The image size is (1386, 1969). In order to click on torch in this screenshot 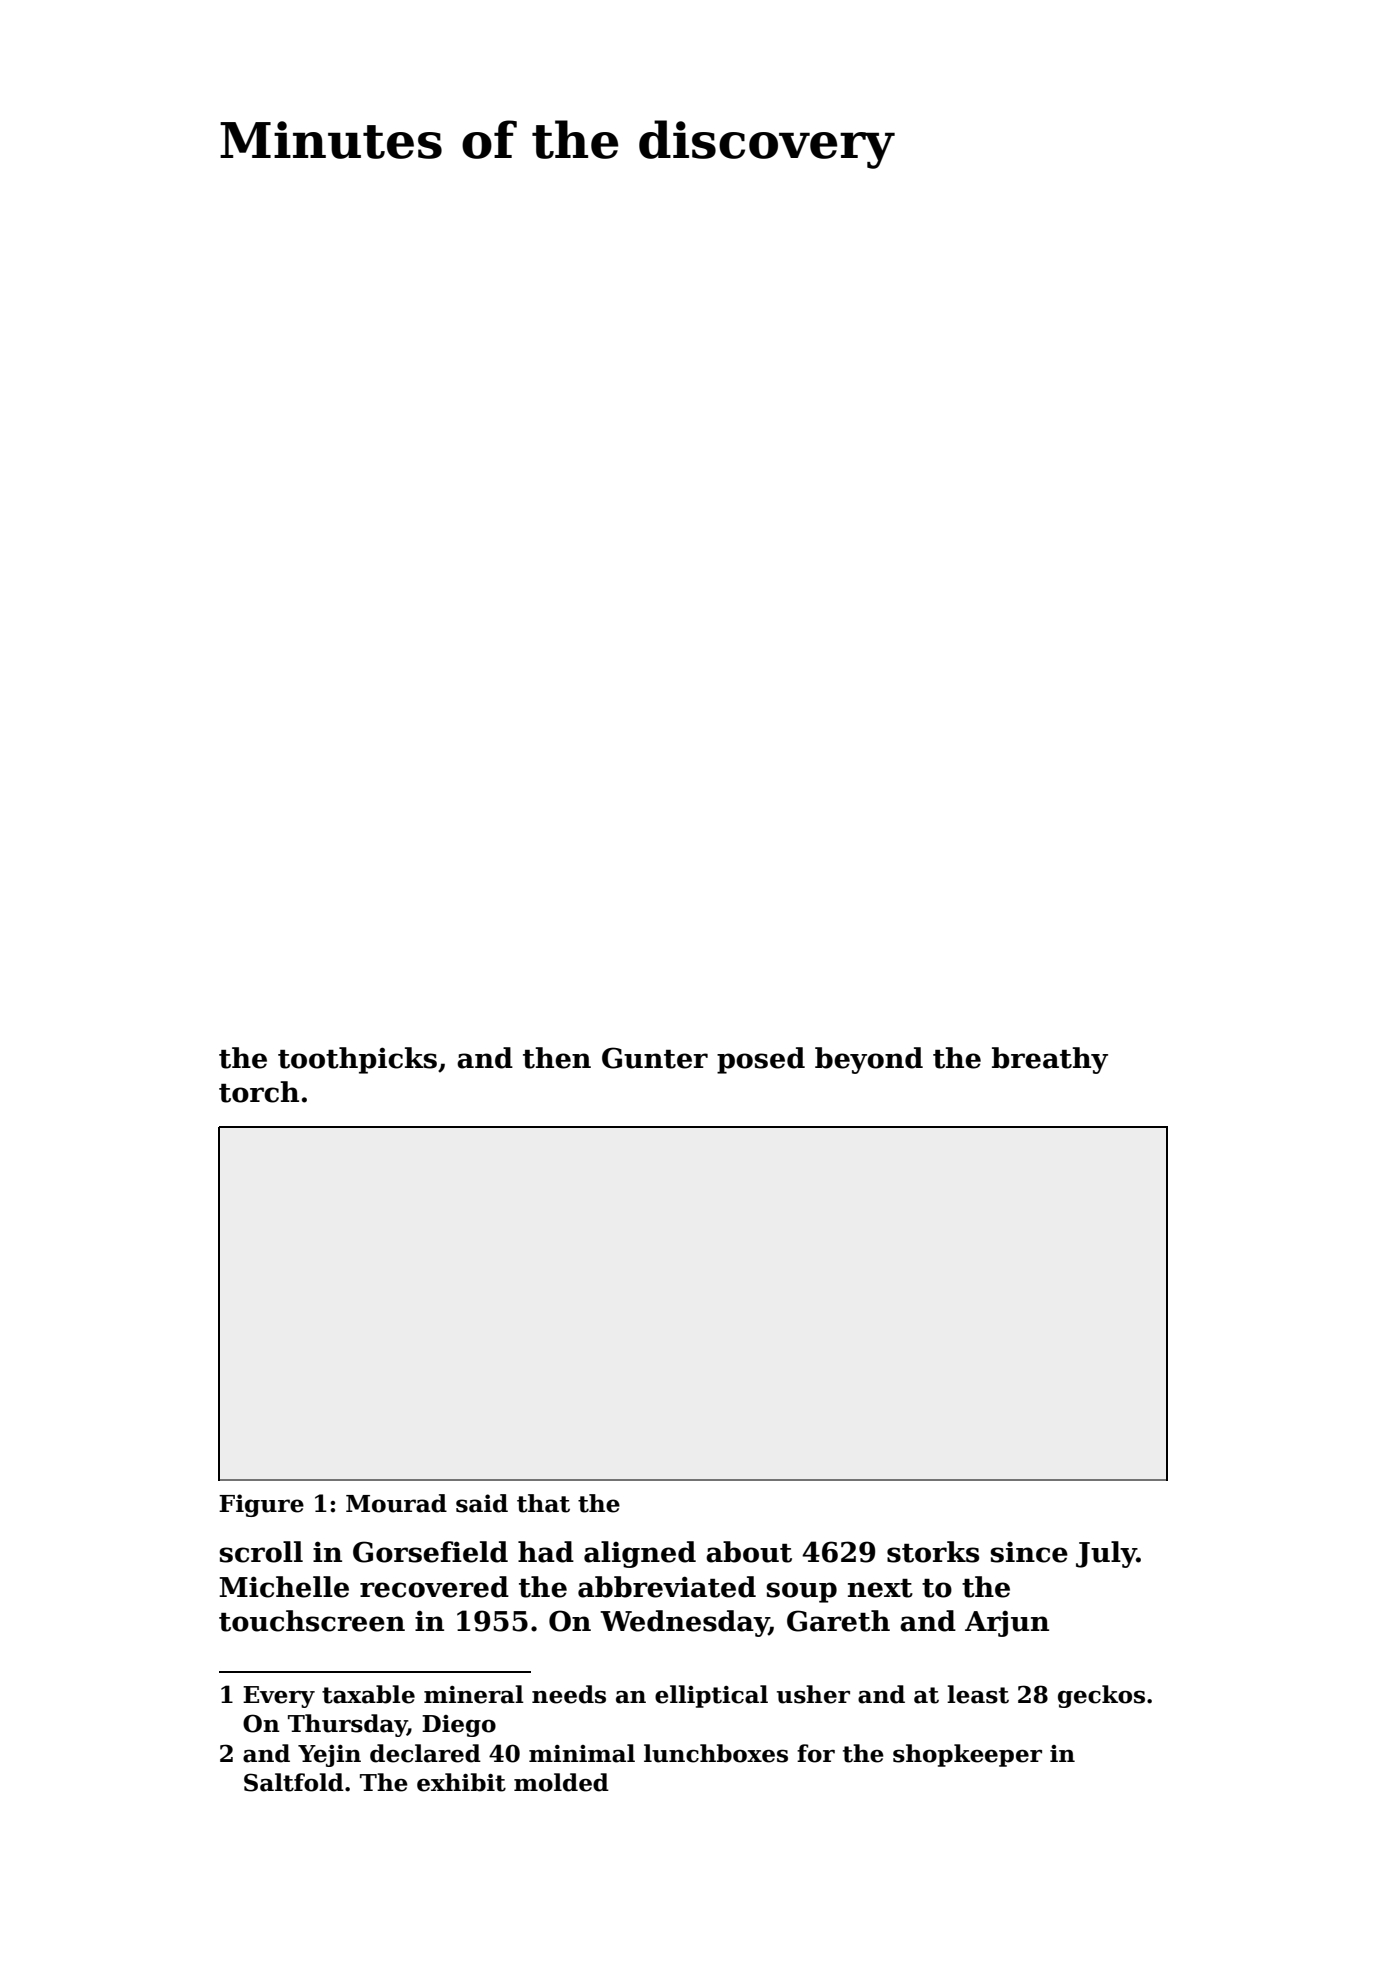, I will do `click(259, 1092)`.
